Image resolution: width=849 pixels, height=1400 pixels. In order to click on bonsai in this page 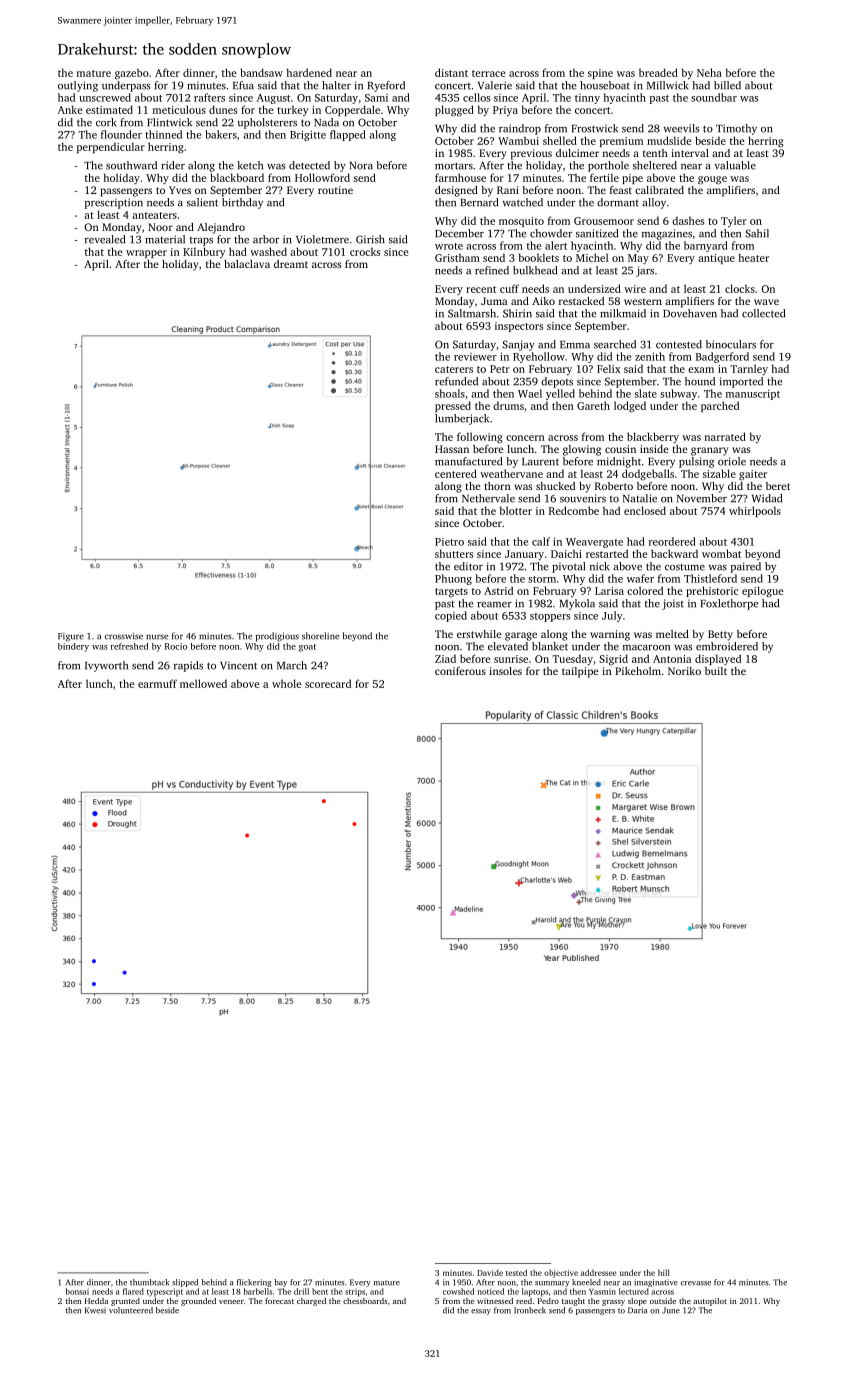, I will do `click(77, 1291)`.
